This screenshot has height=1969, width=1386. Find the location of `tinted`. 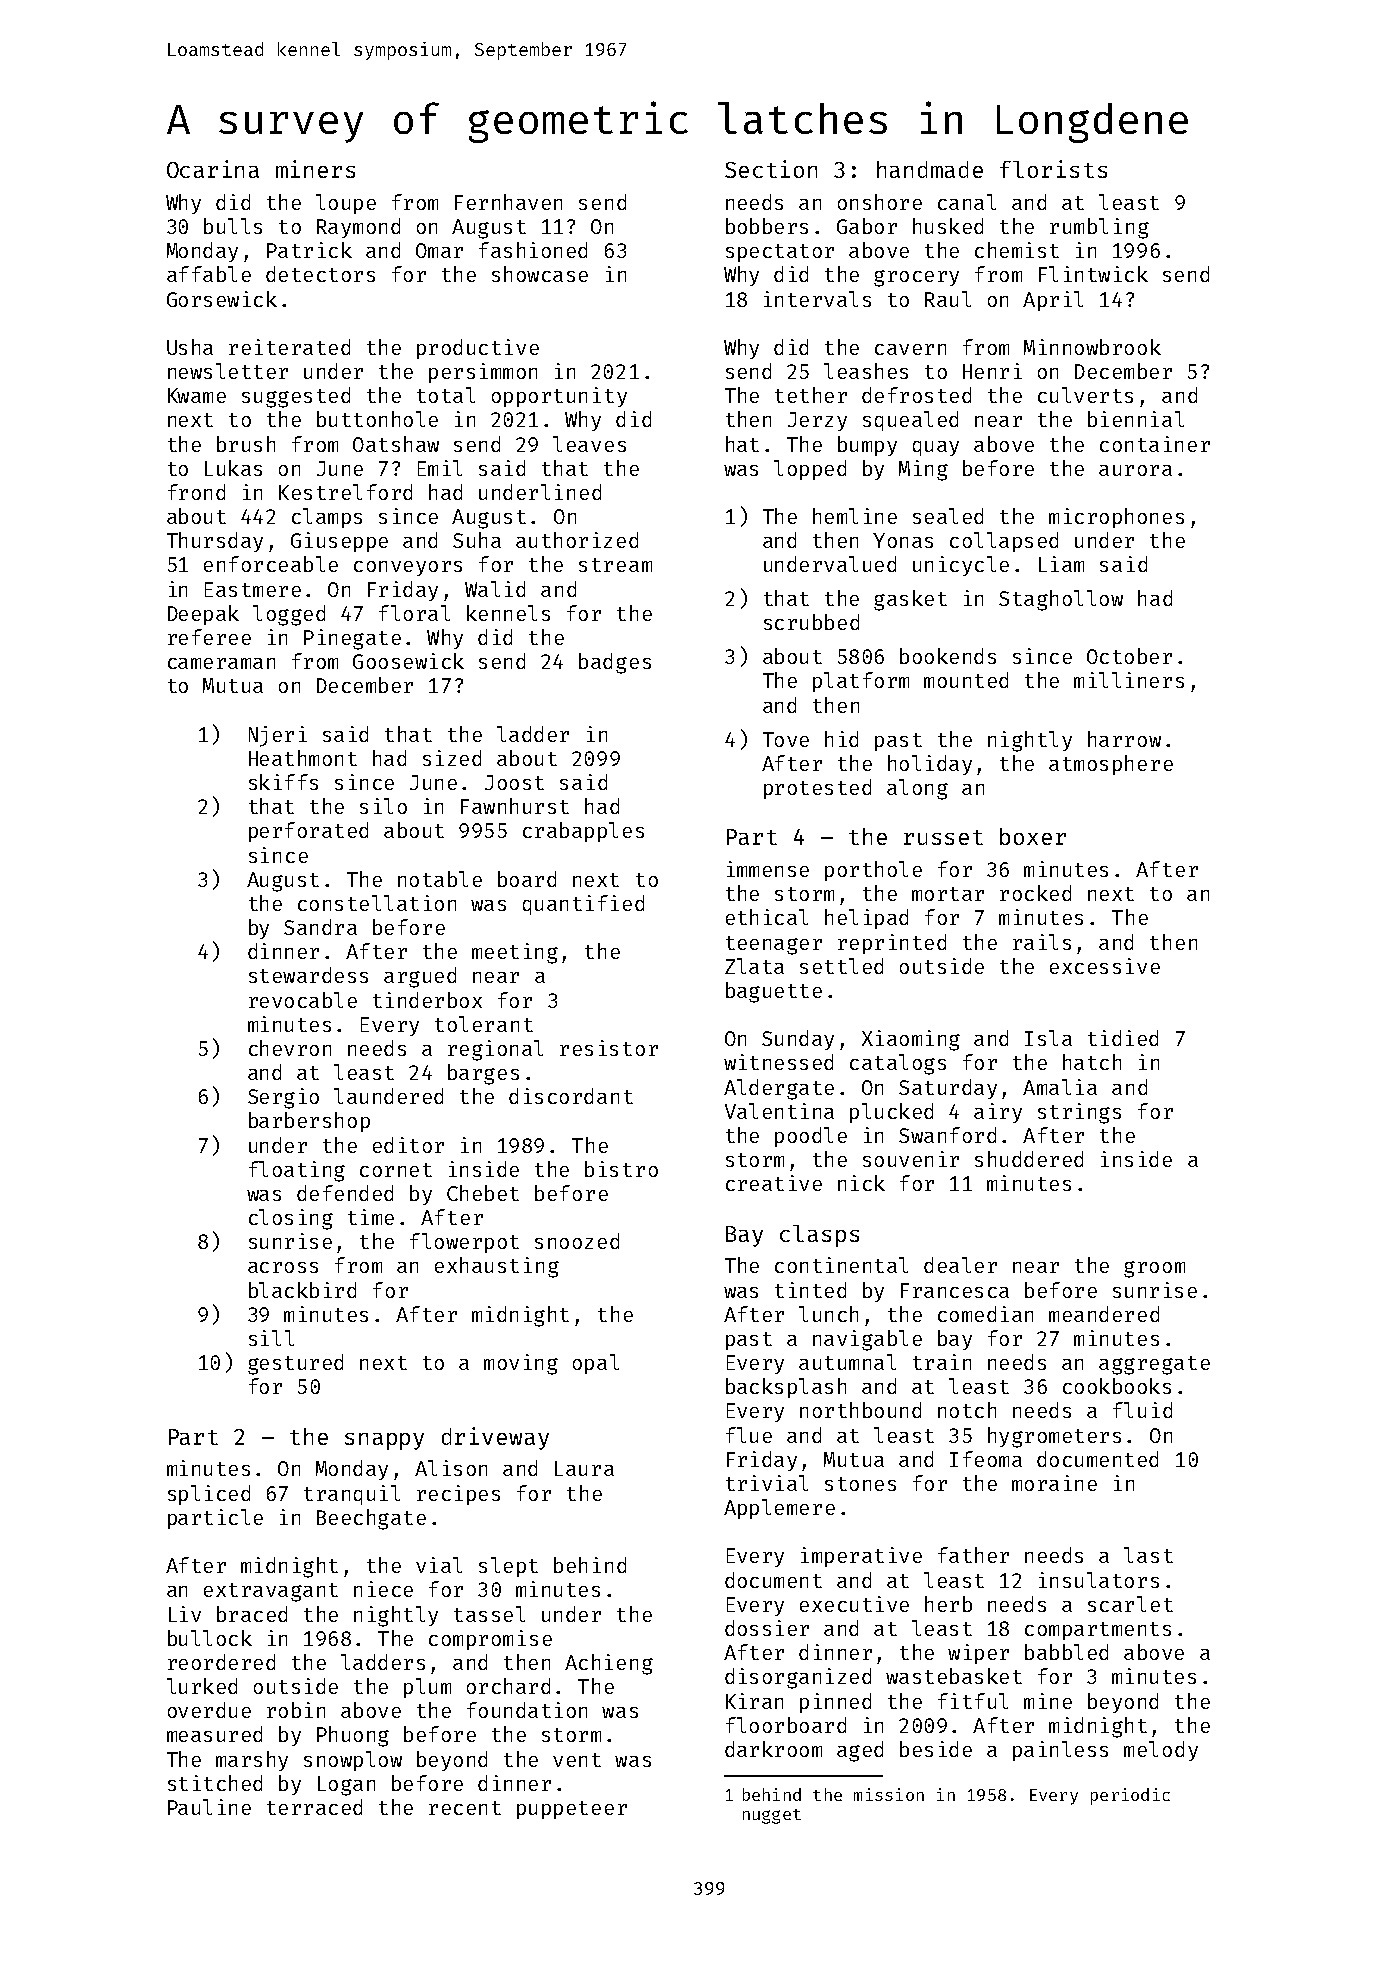

tinted is located at coordinates (810, 1290).
